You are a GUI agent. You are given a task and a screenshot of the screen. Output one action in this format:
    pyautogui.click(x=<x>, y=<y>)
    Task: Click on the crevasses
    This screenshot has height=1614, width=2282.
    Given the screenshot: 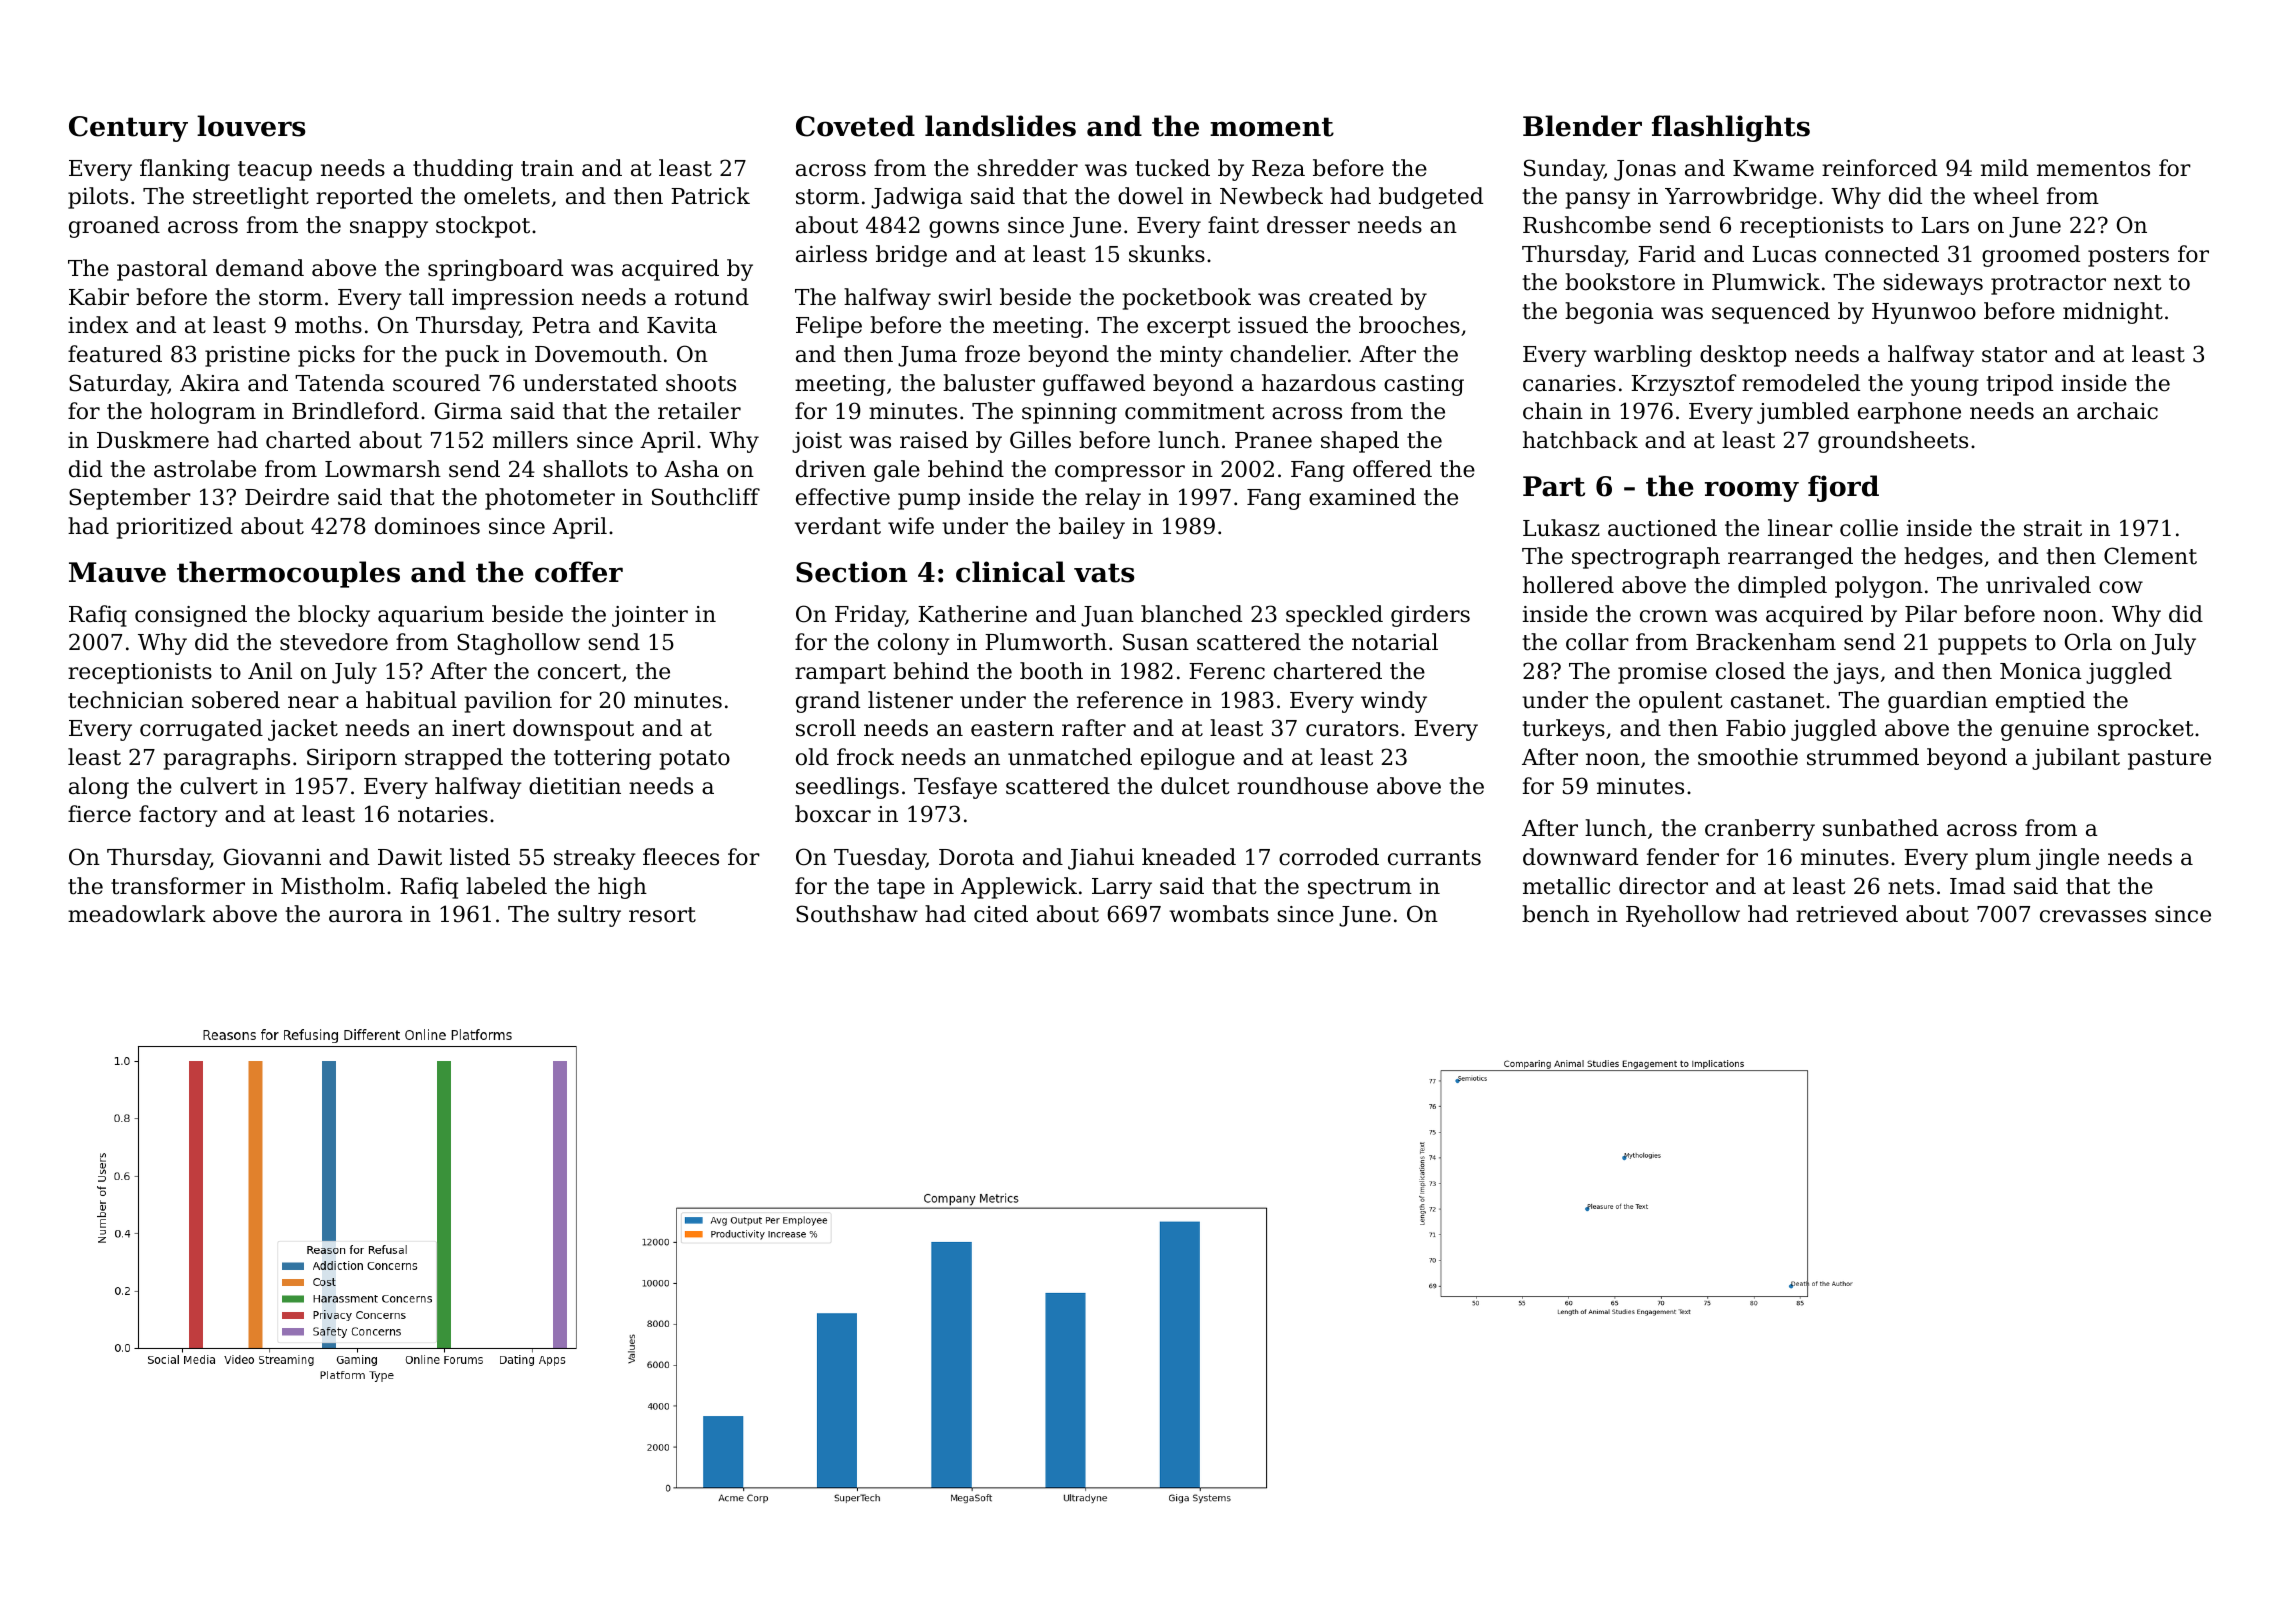 What is the action you would take?
    pyautogui.click(x=2093, y=916)
